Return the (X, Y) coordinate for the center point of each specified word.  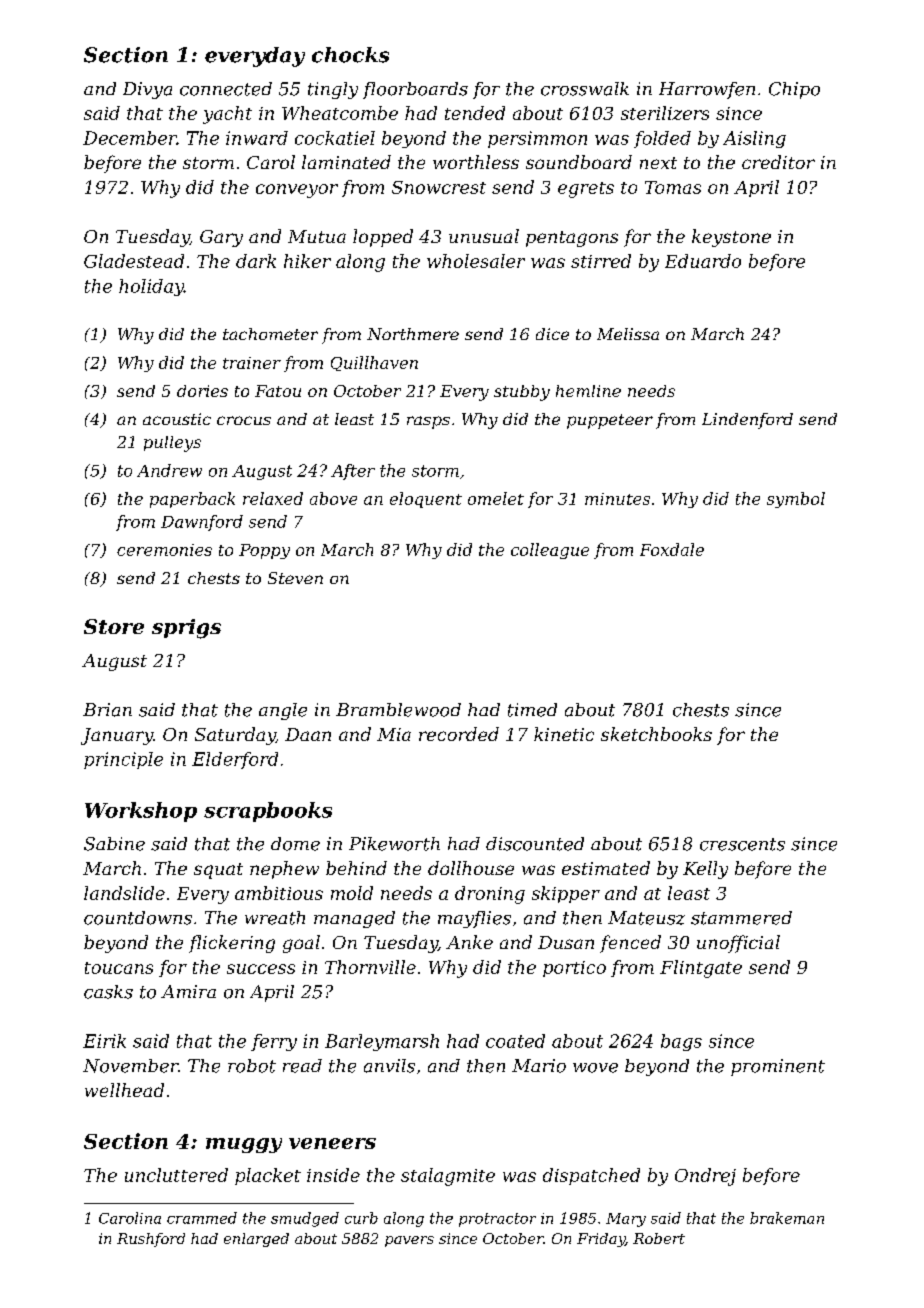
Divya (147, 90)
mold (352, 893)
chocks (350, 55)
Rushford (151, 1240)
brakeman (787, 1218)
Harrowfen (707, 90)
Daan (308, 734)
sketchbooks (656, 734)
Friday (601, 1240)
